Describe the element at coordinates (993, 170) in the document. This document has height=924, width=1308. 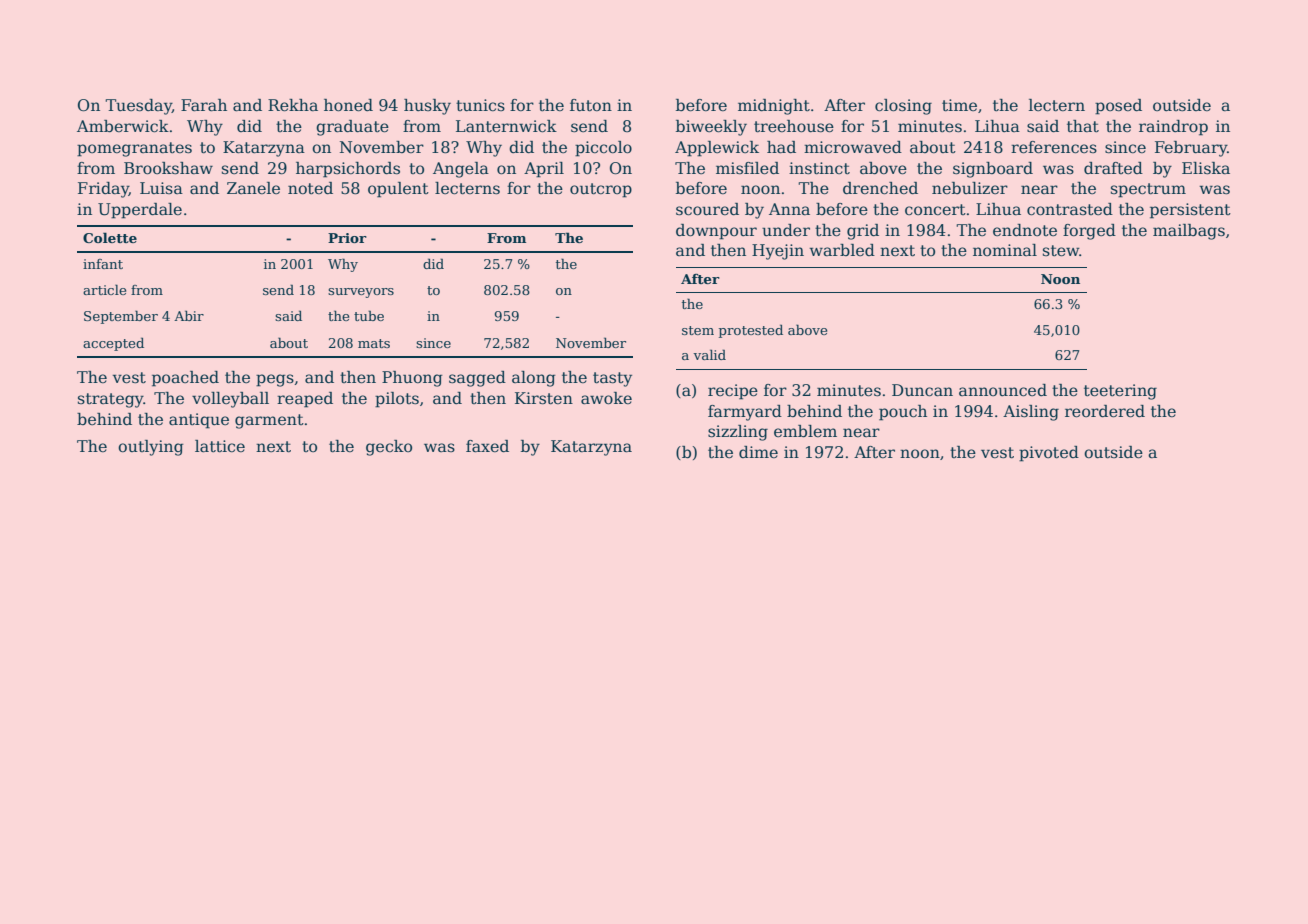
I see `signboard` at that location.
